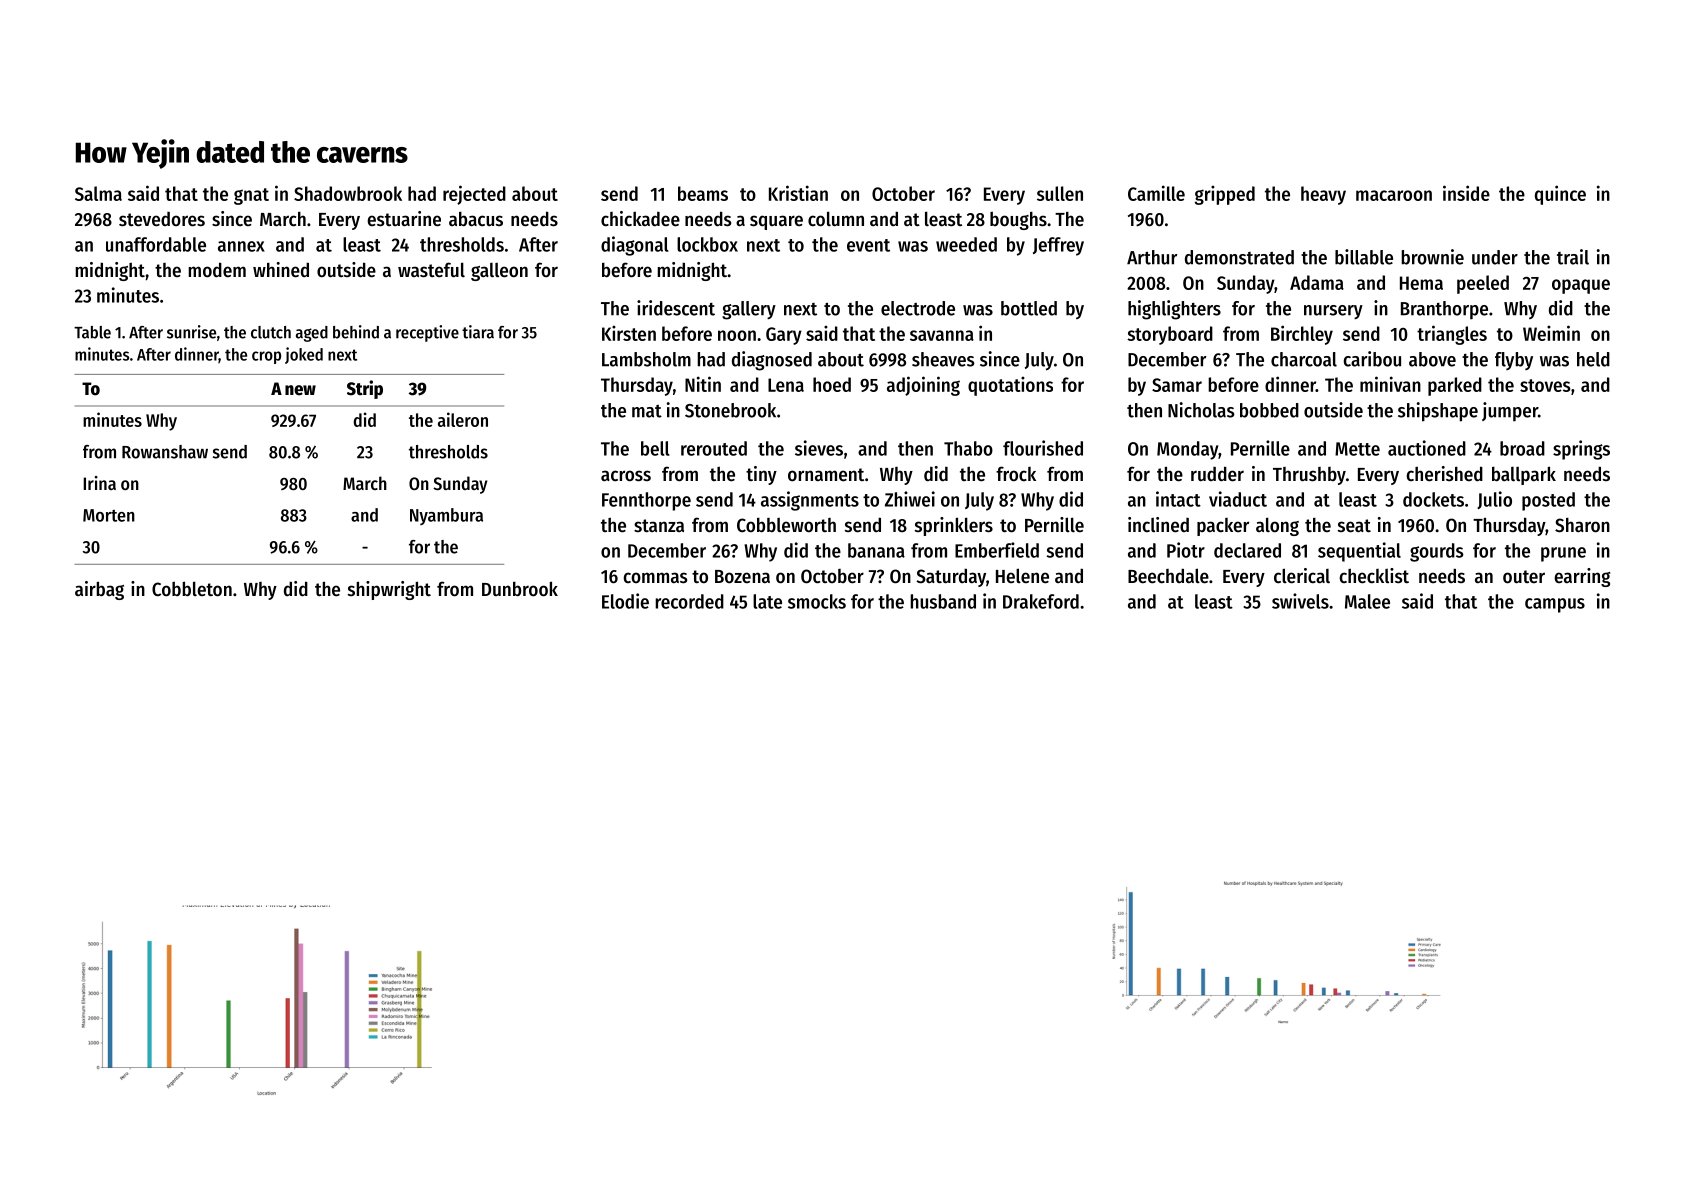 Image resolution: width=1685 pixels, height=1192 pixels. I want to click on gripped, so click(1225, 195).
